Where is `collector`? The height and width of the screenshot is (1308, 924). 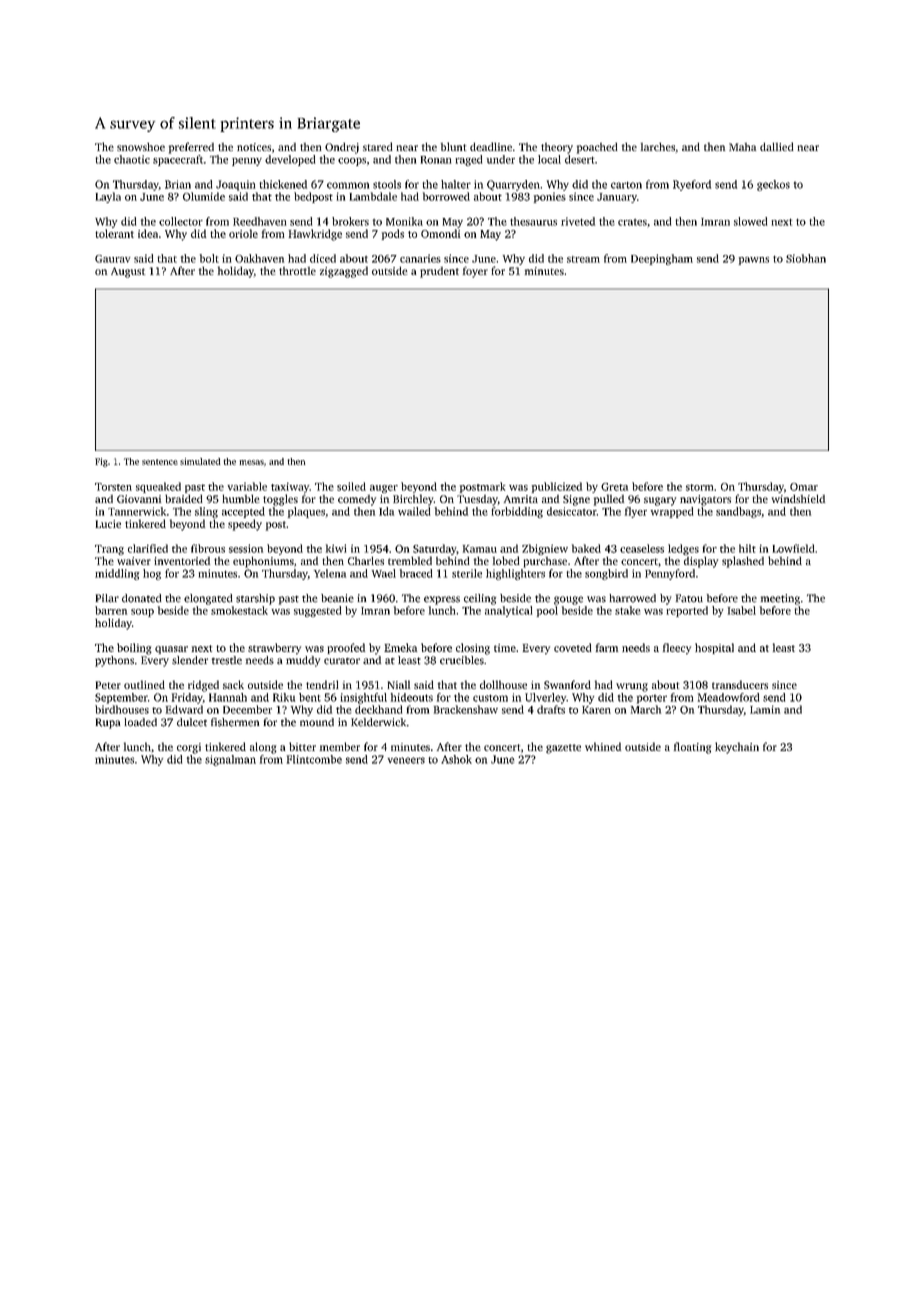
collector is located at coordinates (181, 221).
